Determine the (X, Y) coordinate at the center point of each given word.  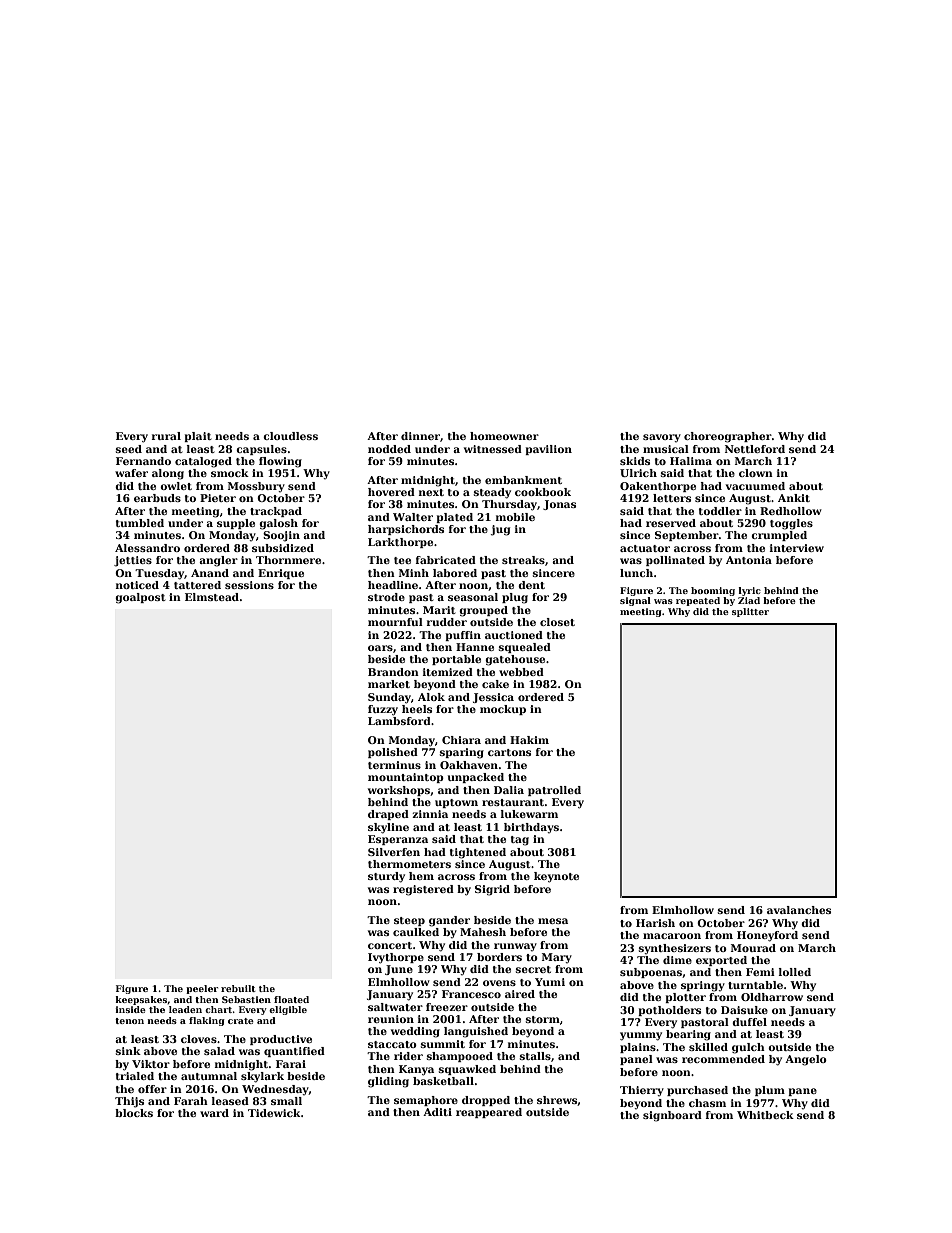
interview (797, 548)
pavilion (548, 450)
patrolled (554, 791)
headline (393, 585)
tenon (129, 1021)
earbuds (157, 498)
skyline (388, 828)
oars (380, 648)
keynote (556, 877)
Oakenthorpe (658, 487)
